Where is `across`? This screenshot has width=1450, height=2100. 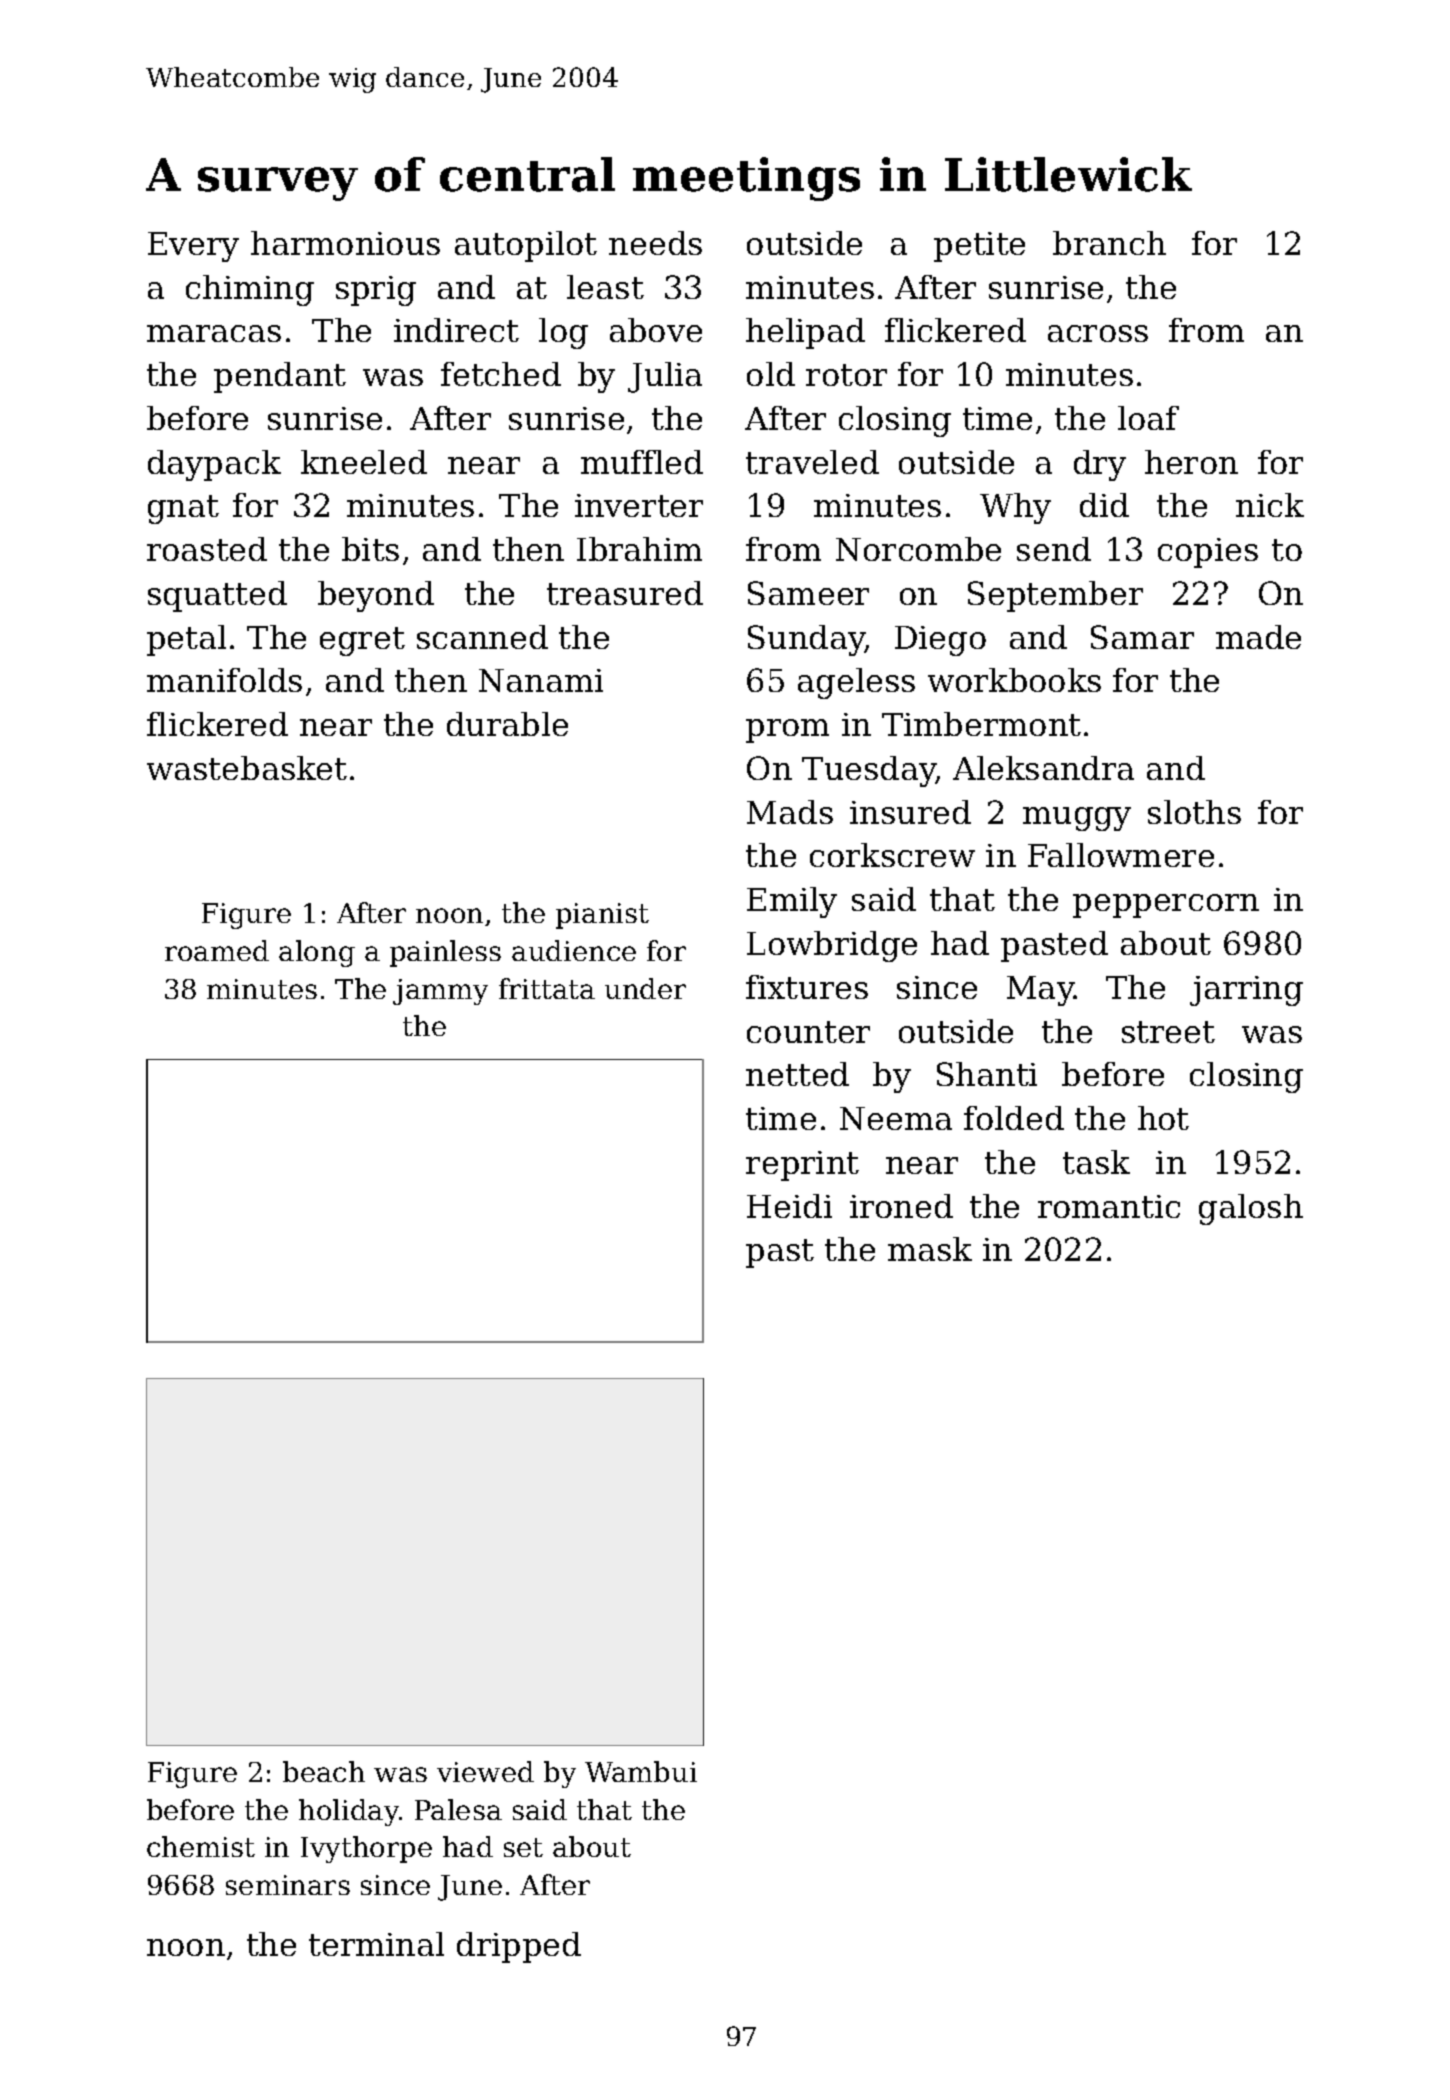 across is located at coordinates (1098, 333).
